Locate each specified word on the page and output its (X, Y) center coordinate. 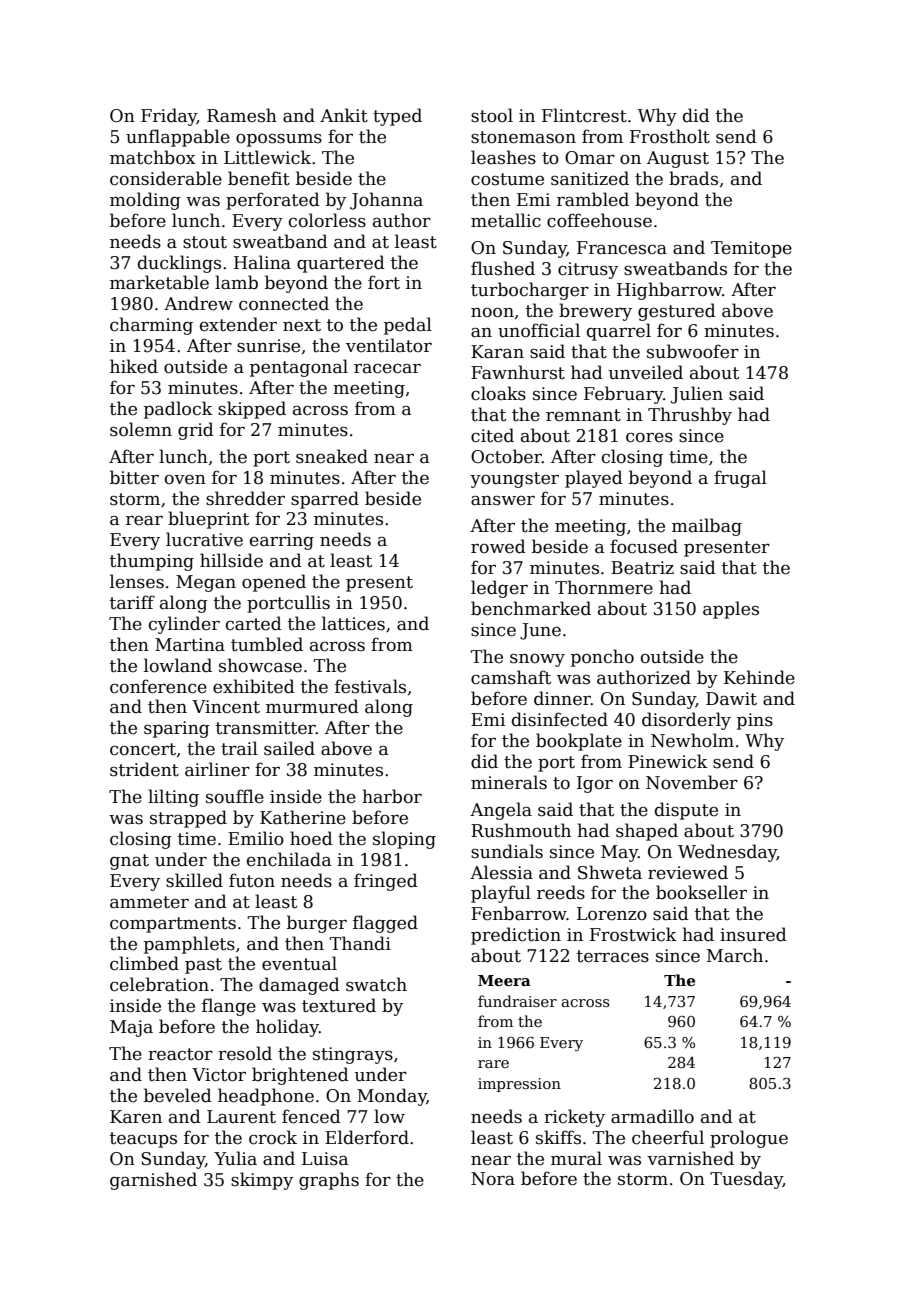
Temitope (751, 249)
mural (576, 1158)
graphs (329, 1181)
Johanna (386, 201)
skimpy (262, 1181)
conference (158, 686)
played (594, 479)
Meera (504, 980)
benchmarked (531, 608)
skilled (194, 880)
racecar (387, 369)
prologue (749, 1139)
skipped (252, 410)
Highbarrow (669, 291)
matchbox (153, 157)
